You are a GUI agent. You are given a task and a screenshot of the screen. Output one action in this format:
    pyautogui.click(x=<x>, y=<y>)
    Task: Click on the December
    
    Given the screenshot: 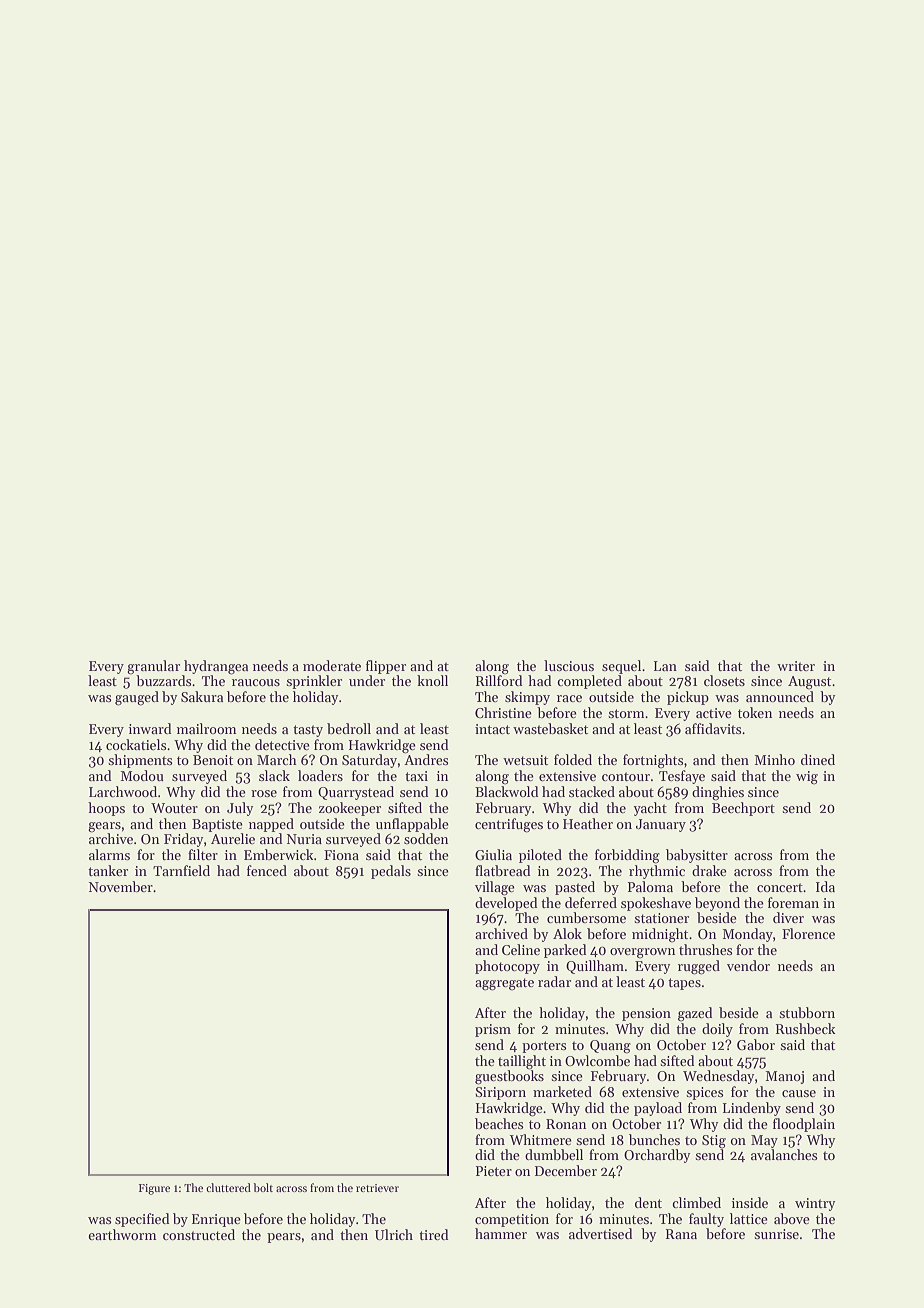 What is the action you would take?
    pyautogui.click(x=566, y=1170)
